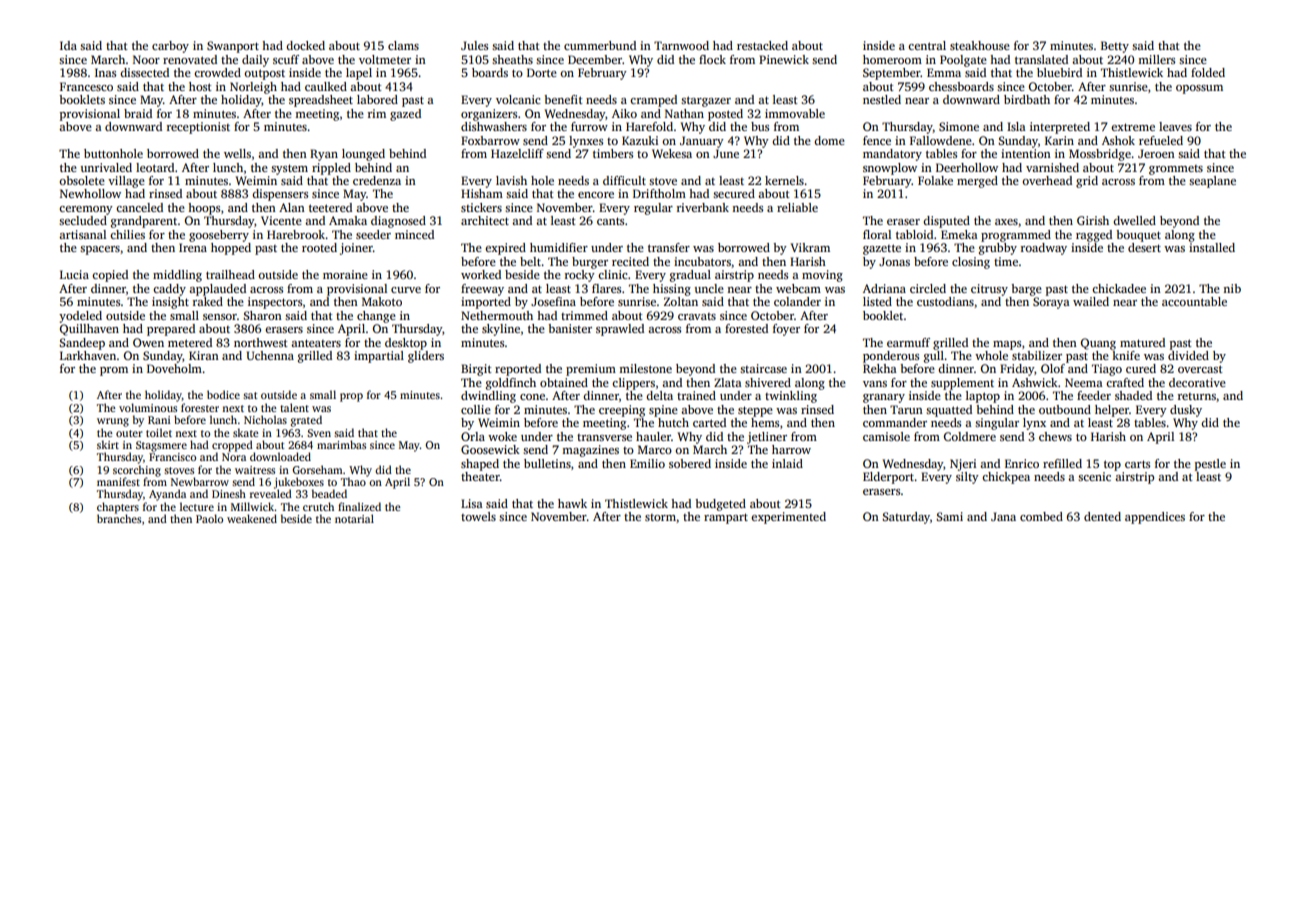 This page has width=1308, height=924. Describe the element at coordinates (82, 180) in the page. I see `obsolete` at that location.
